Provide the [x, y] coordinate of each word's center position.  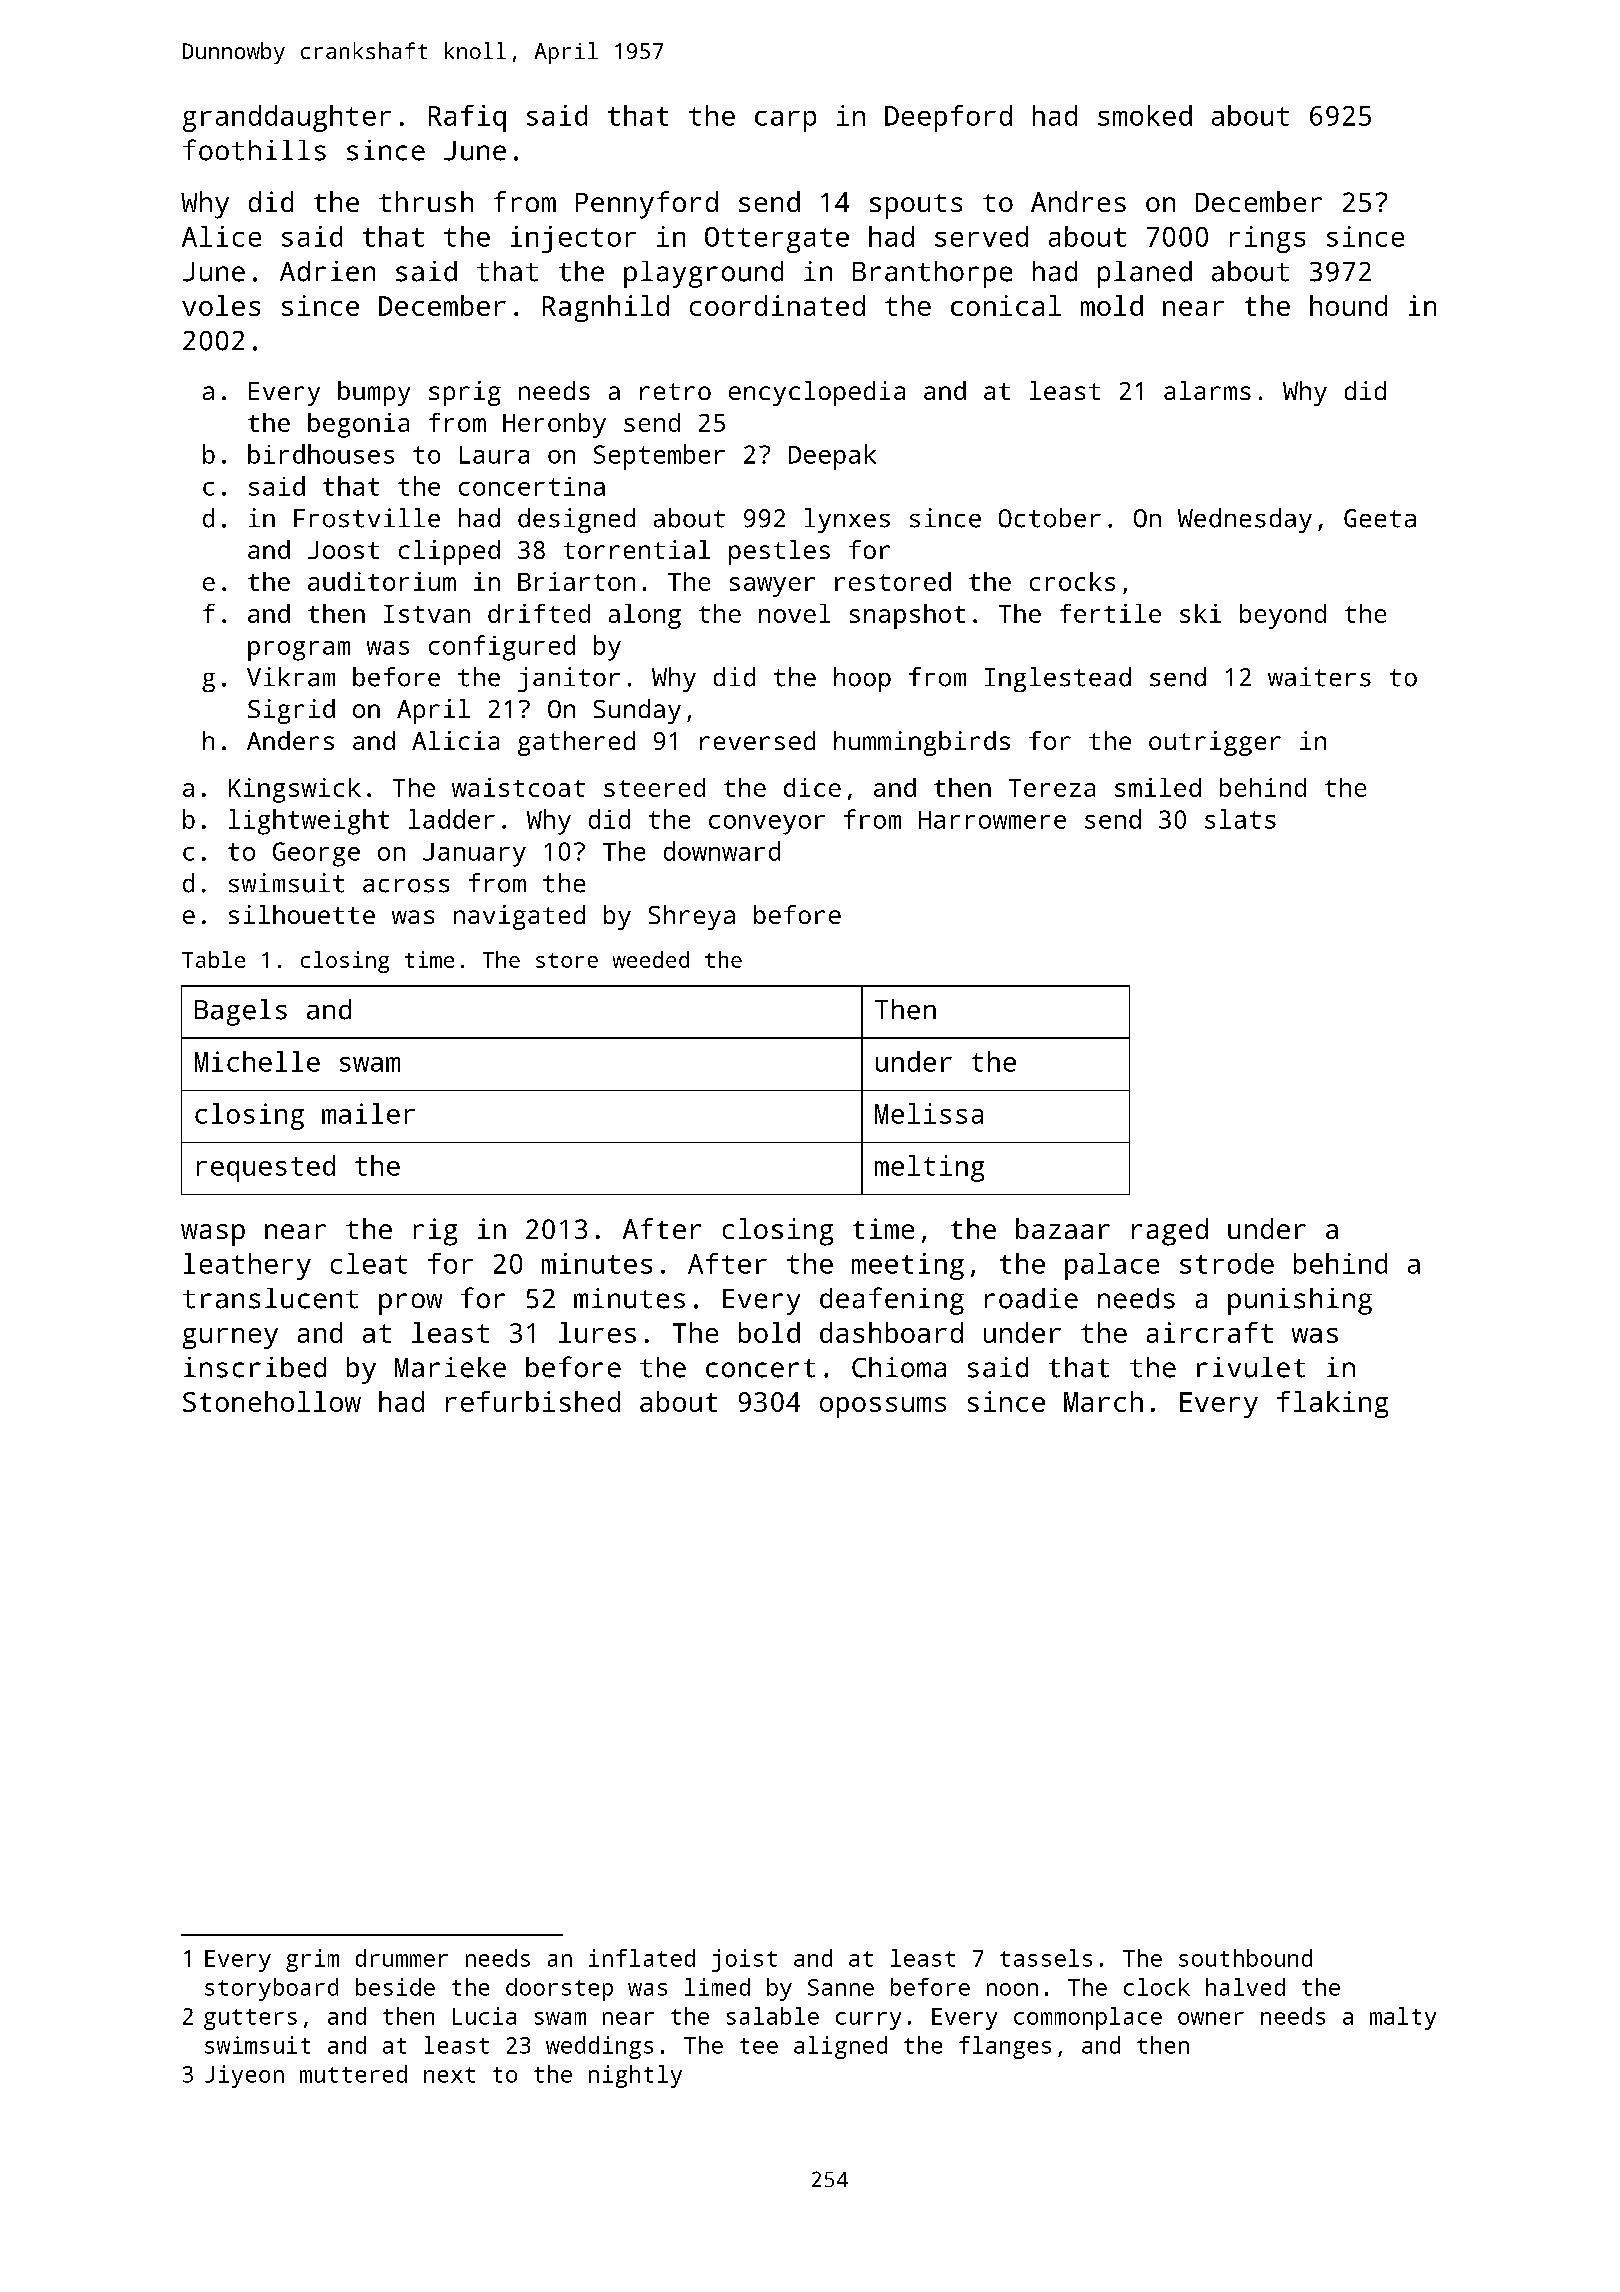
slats [1240, 819]
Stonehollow [272, 1401]
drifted [539, 613]
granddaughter [287, 118]
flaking [1332, 1404]
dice [812, 787]
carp [785, 121]
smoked [1145, 115]
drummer [402, 1958]
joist [744, 1960]
